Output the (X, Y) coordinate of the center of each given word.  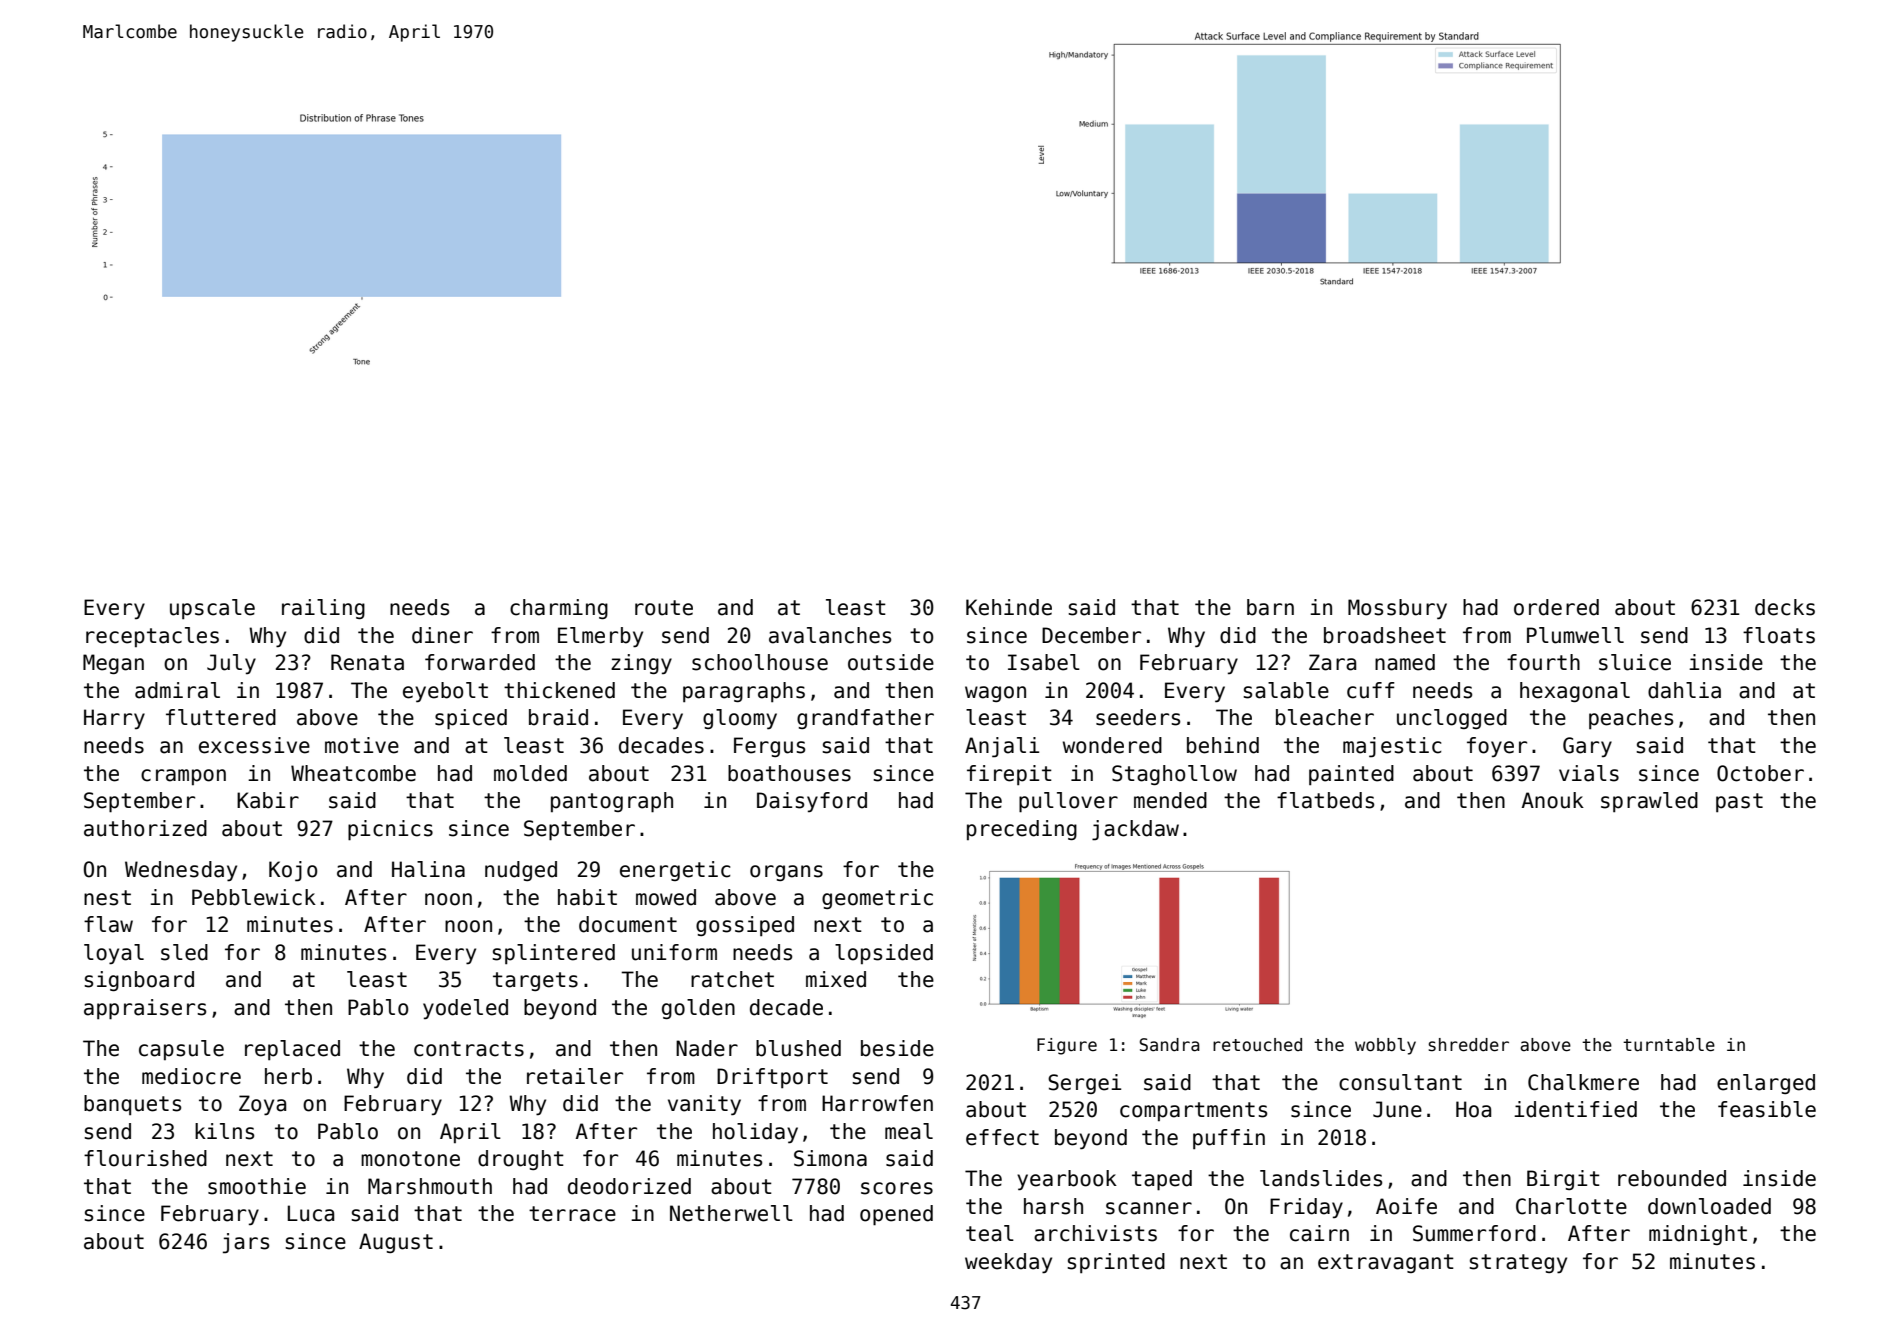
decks (1785, 607)
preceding (1022, 830)
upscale (212, 609)
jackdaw (1135, 830)
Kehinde (1009, 607)
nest (107, 898)
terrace (572, 1214)
